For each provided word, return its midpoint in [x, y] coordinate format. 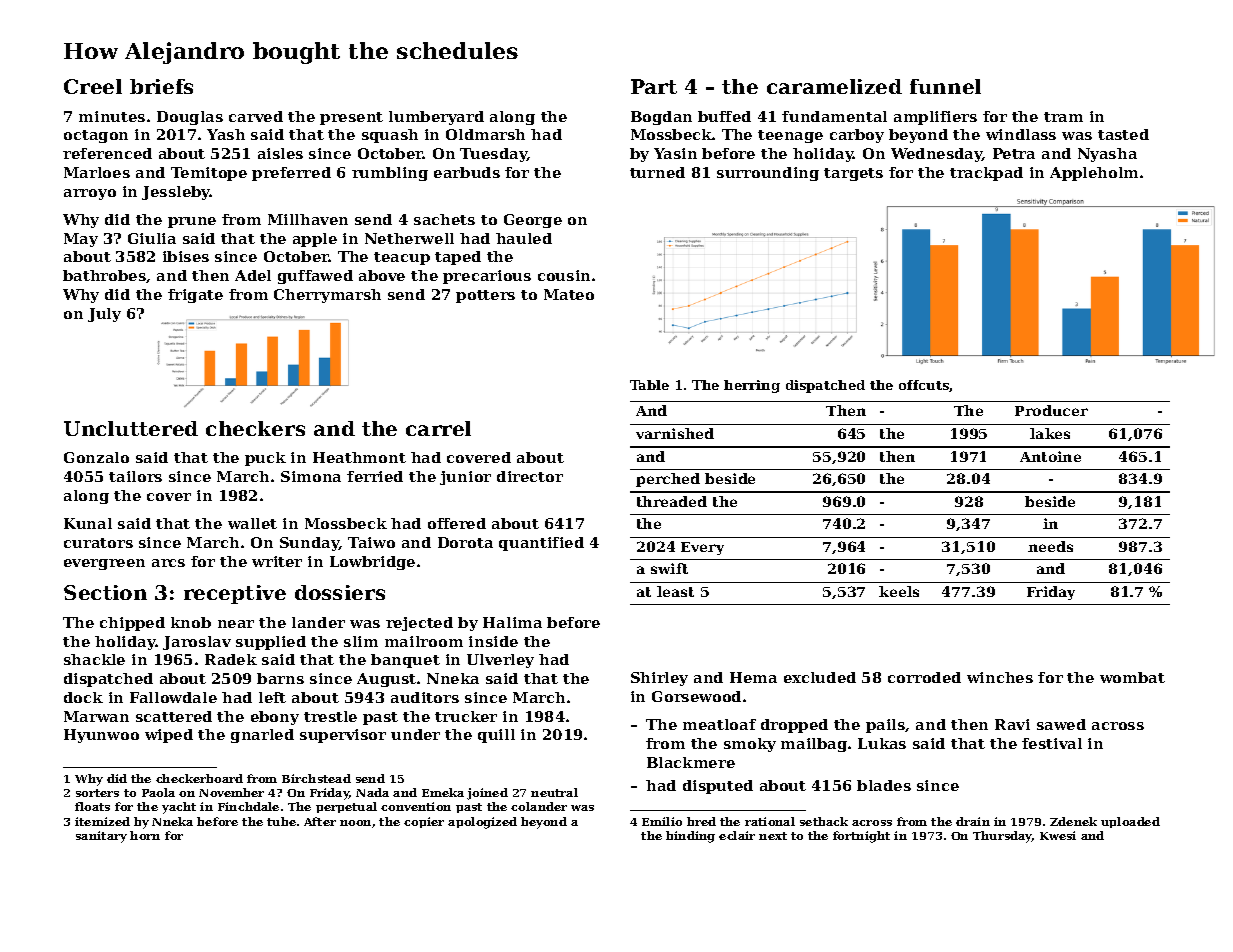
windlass [1021, 134]
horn [145, 835]
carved [256, 116]
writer [277, 561]
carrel [438, 428]
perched [668, 480]
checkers [255, 428]
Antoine [1050, 456]
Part [654, 86]
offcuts [924, 386]
